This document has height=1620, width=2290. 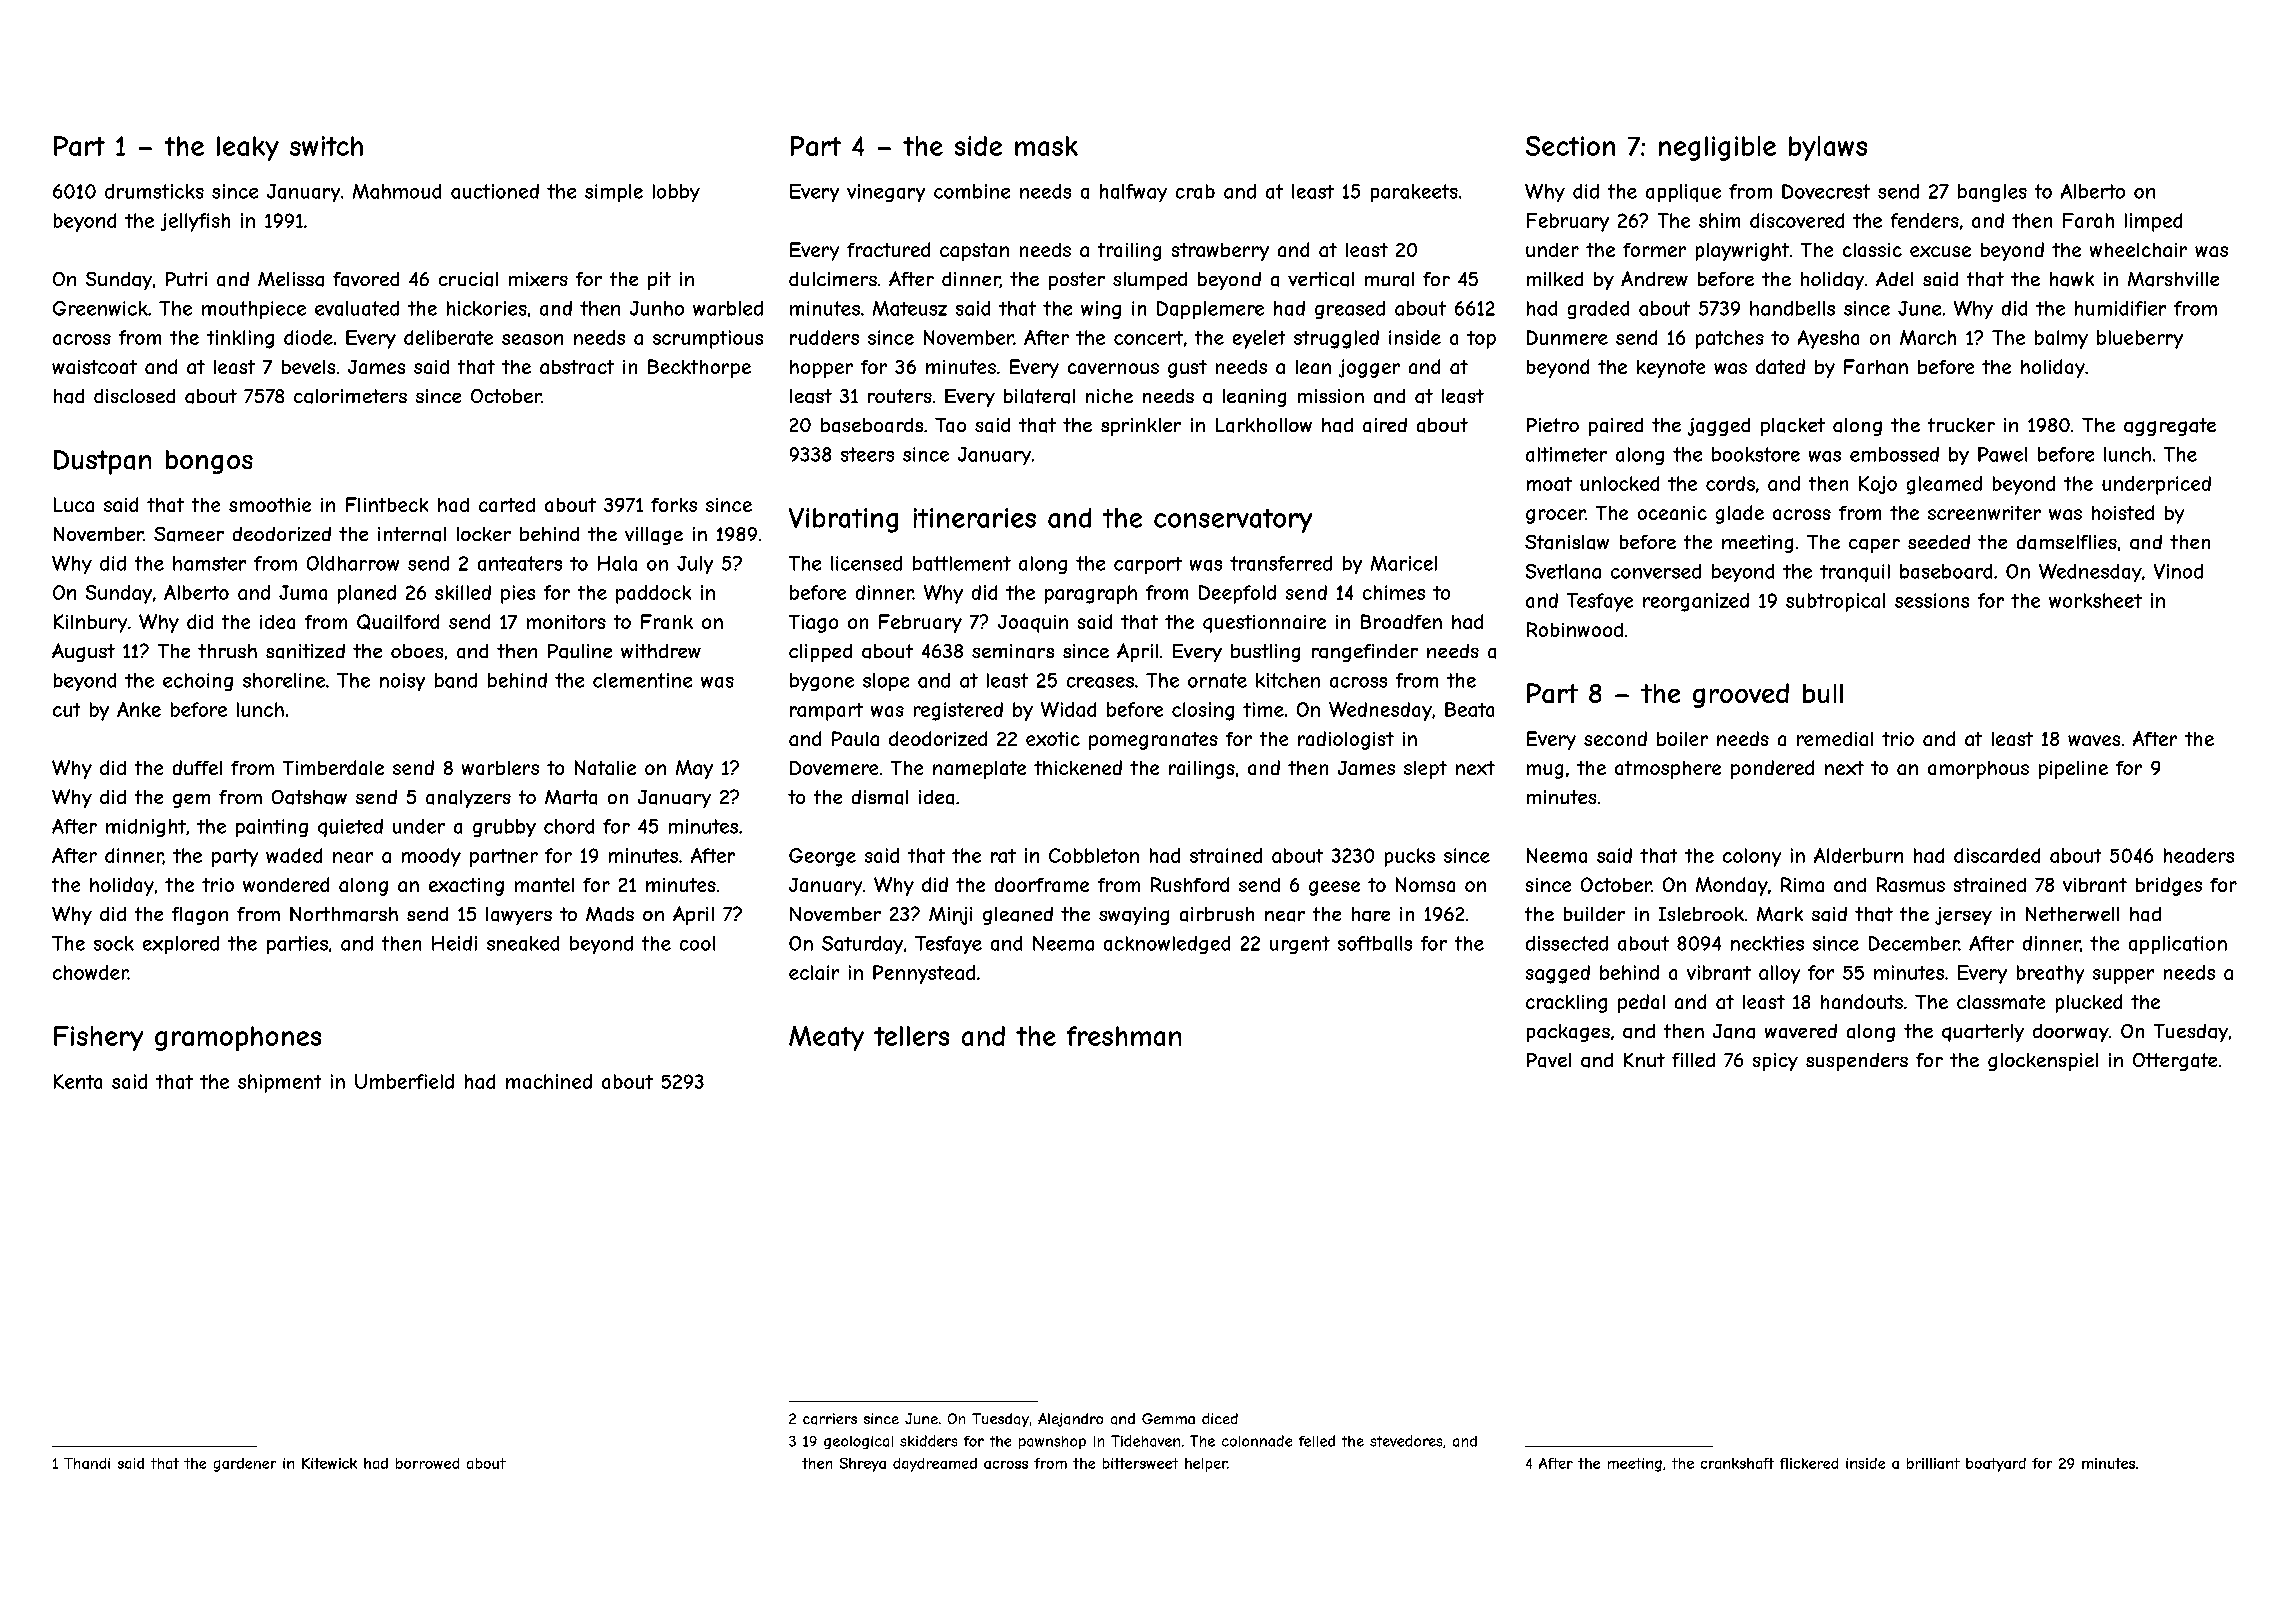 What do you see at coordinates (245, 1465) in the document?
I see `gardener` at bounding box center [245, 1465].
